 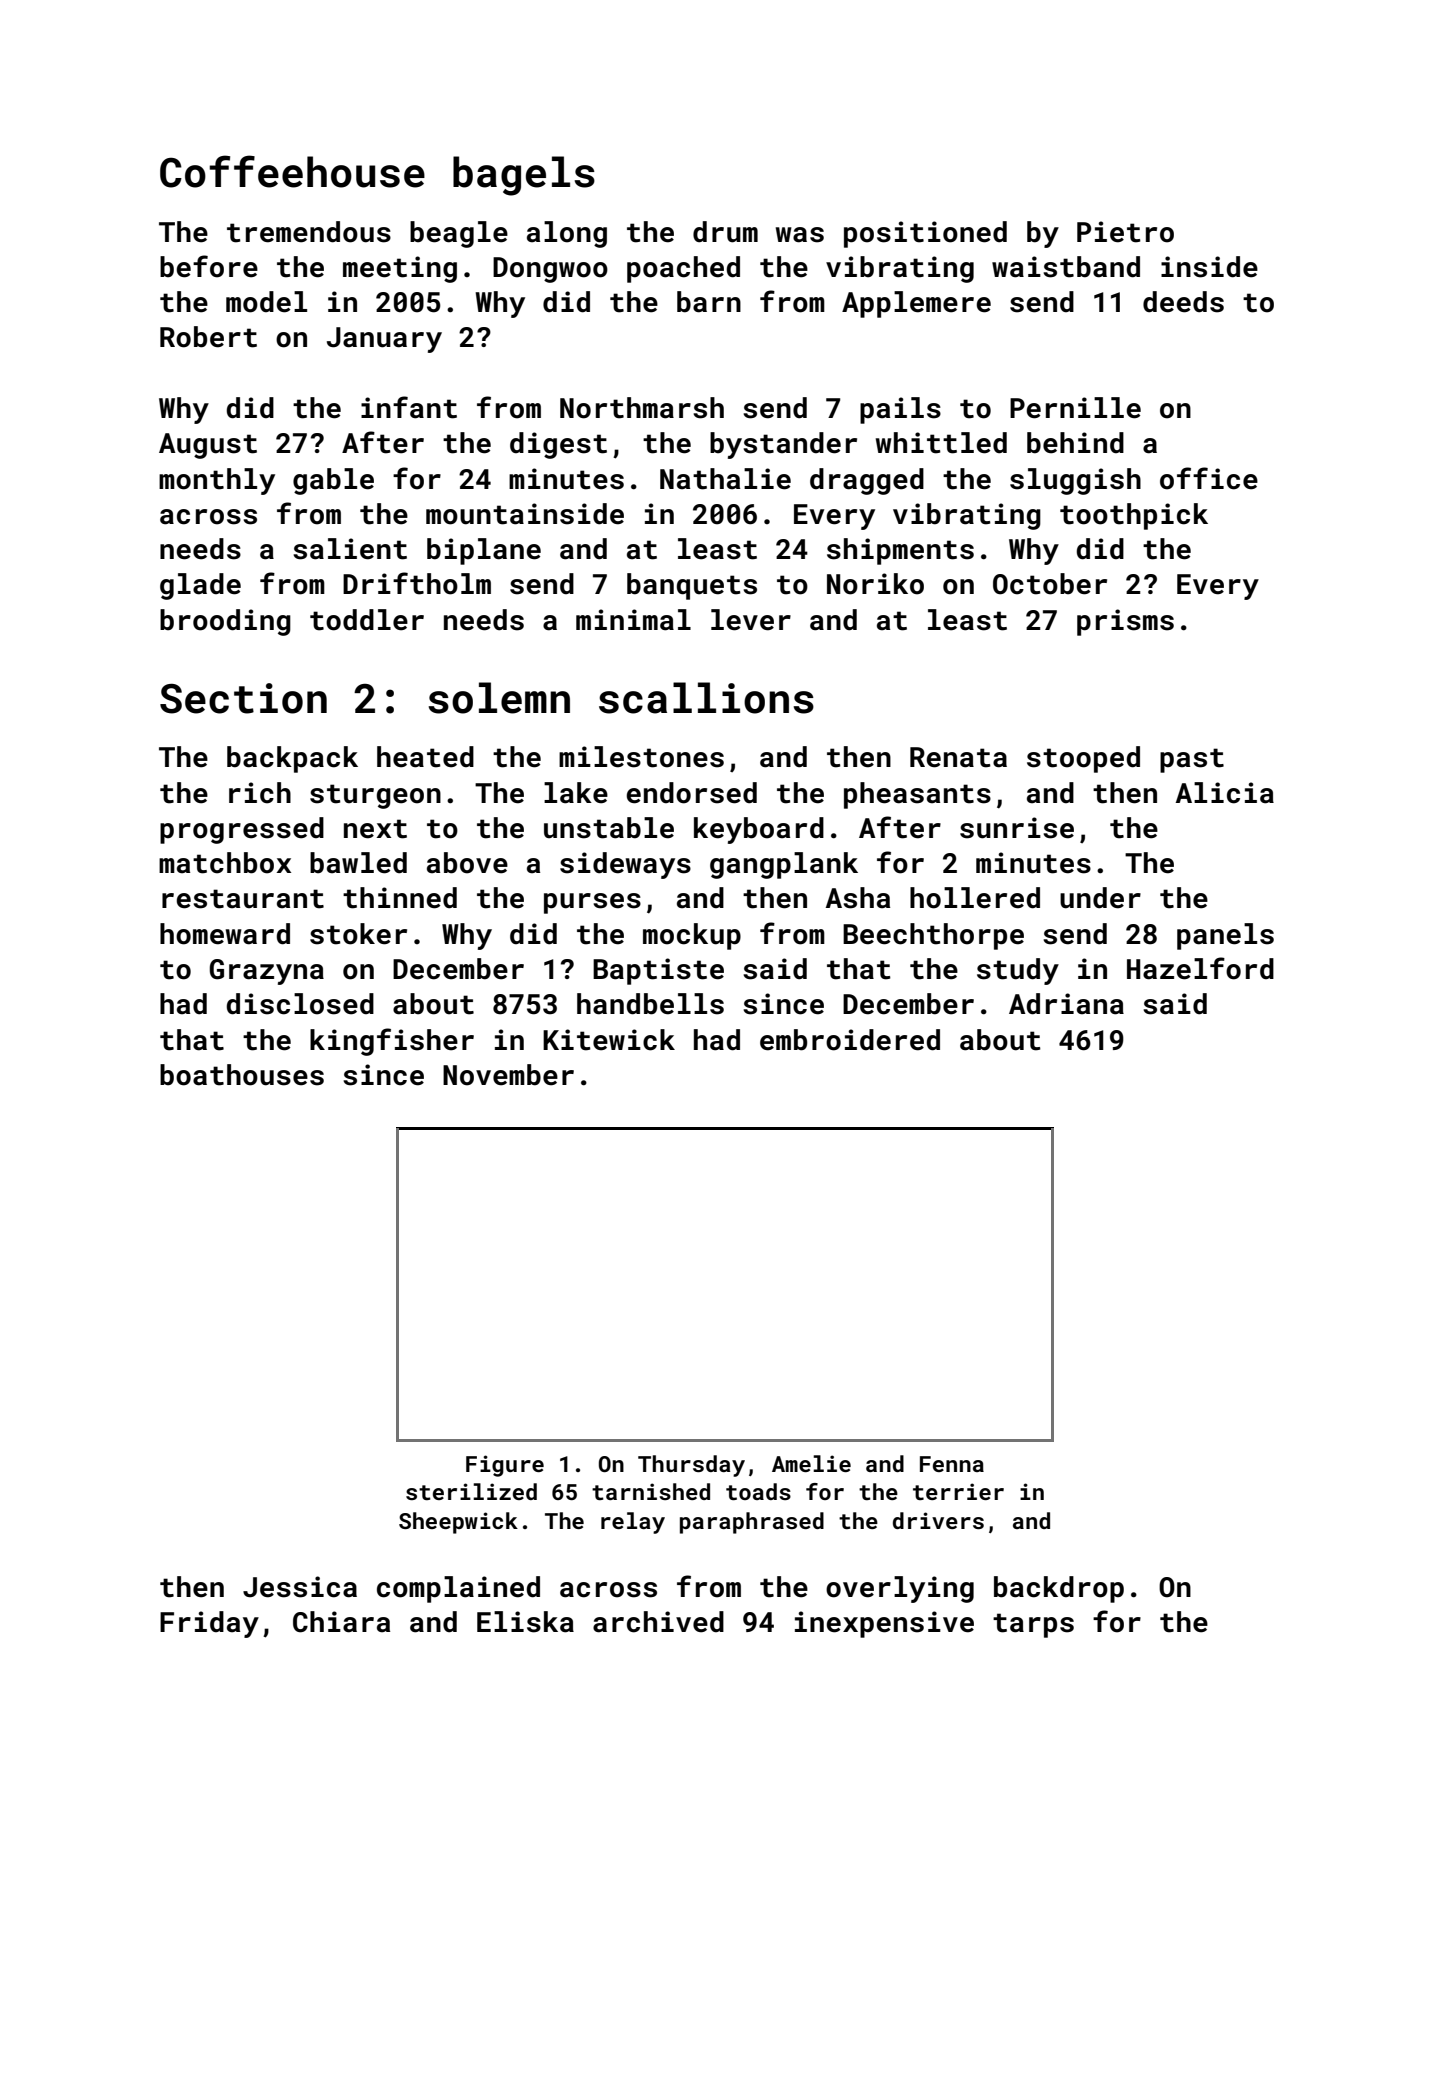 What do you see at coordinates (266, 302) in the page?
I see `model` at bounding box center [266, 302].
